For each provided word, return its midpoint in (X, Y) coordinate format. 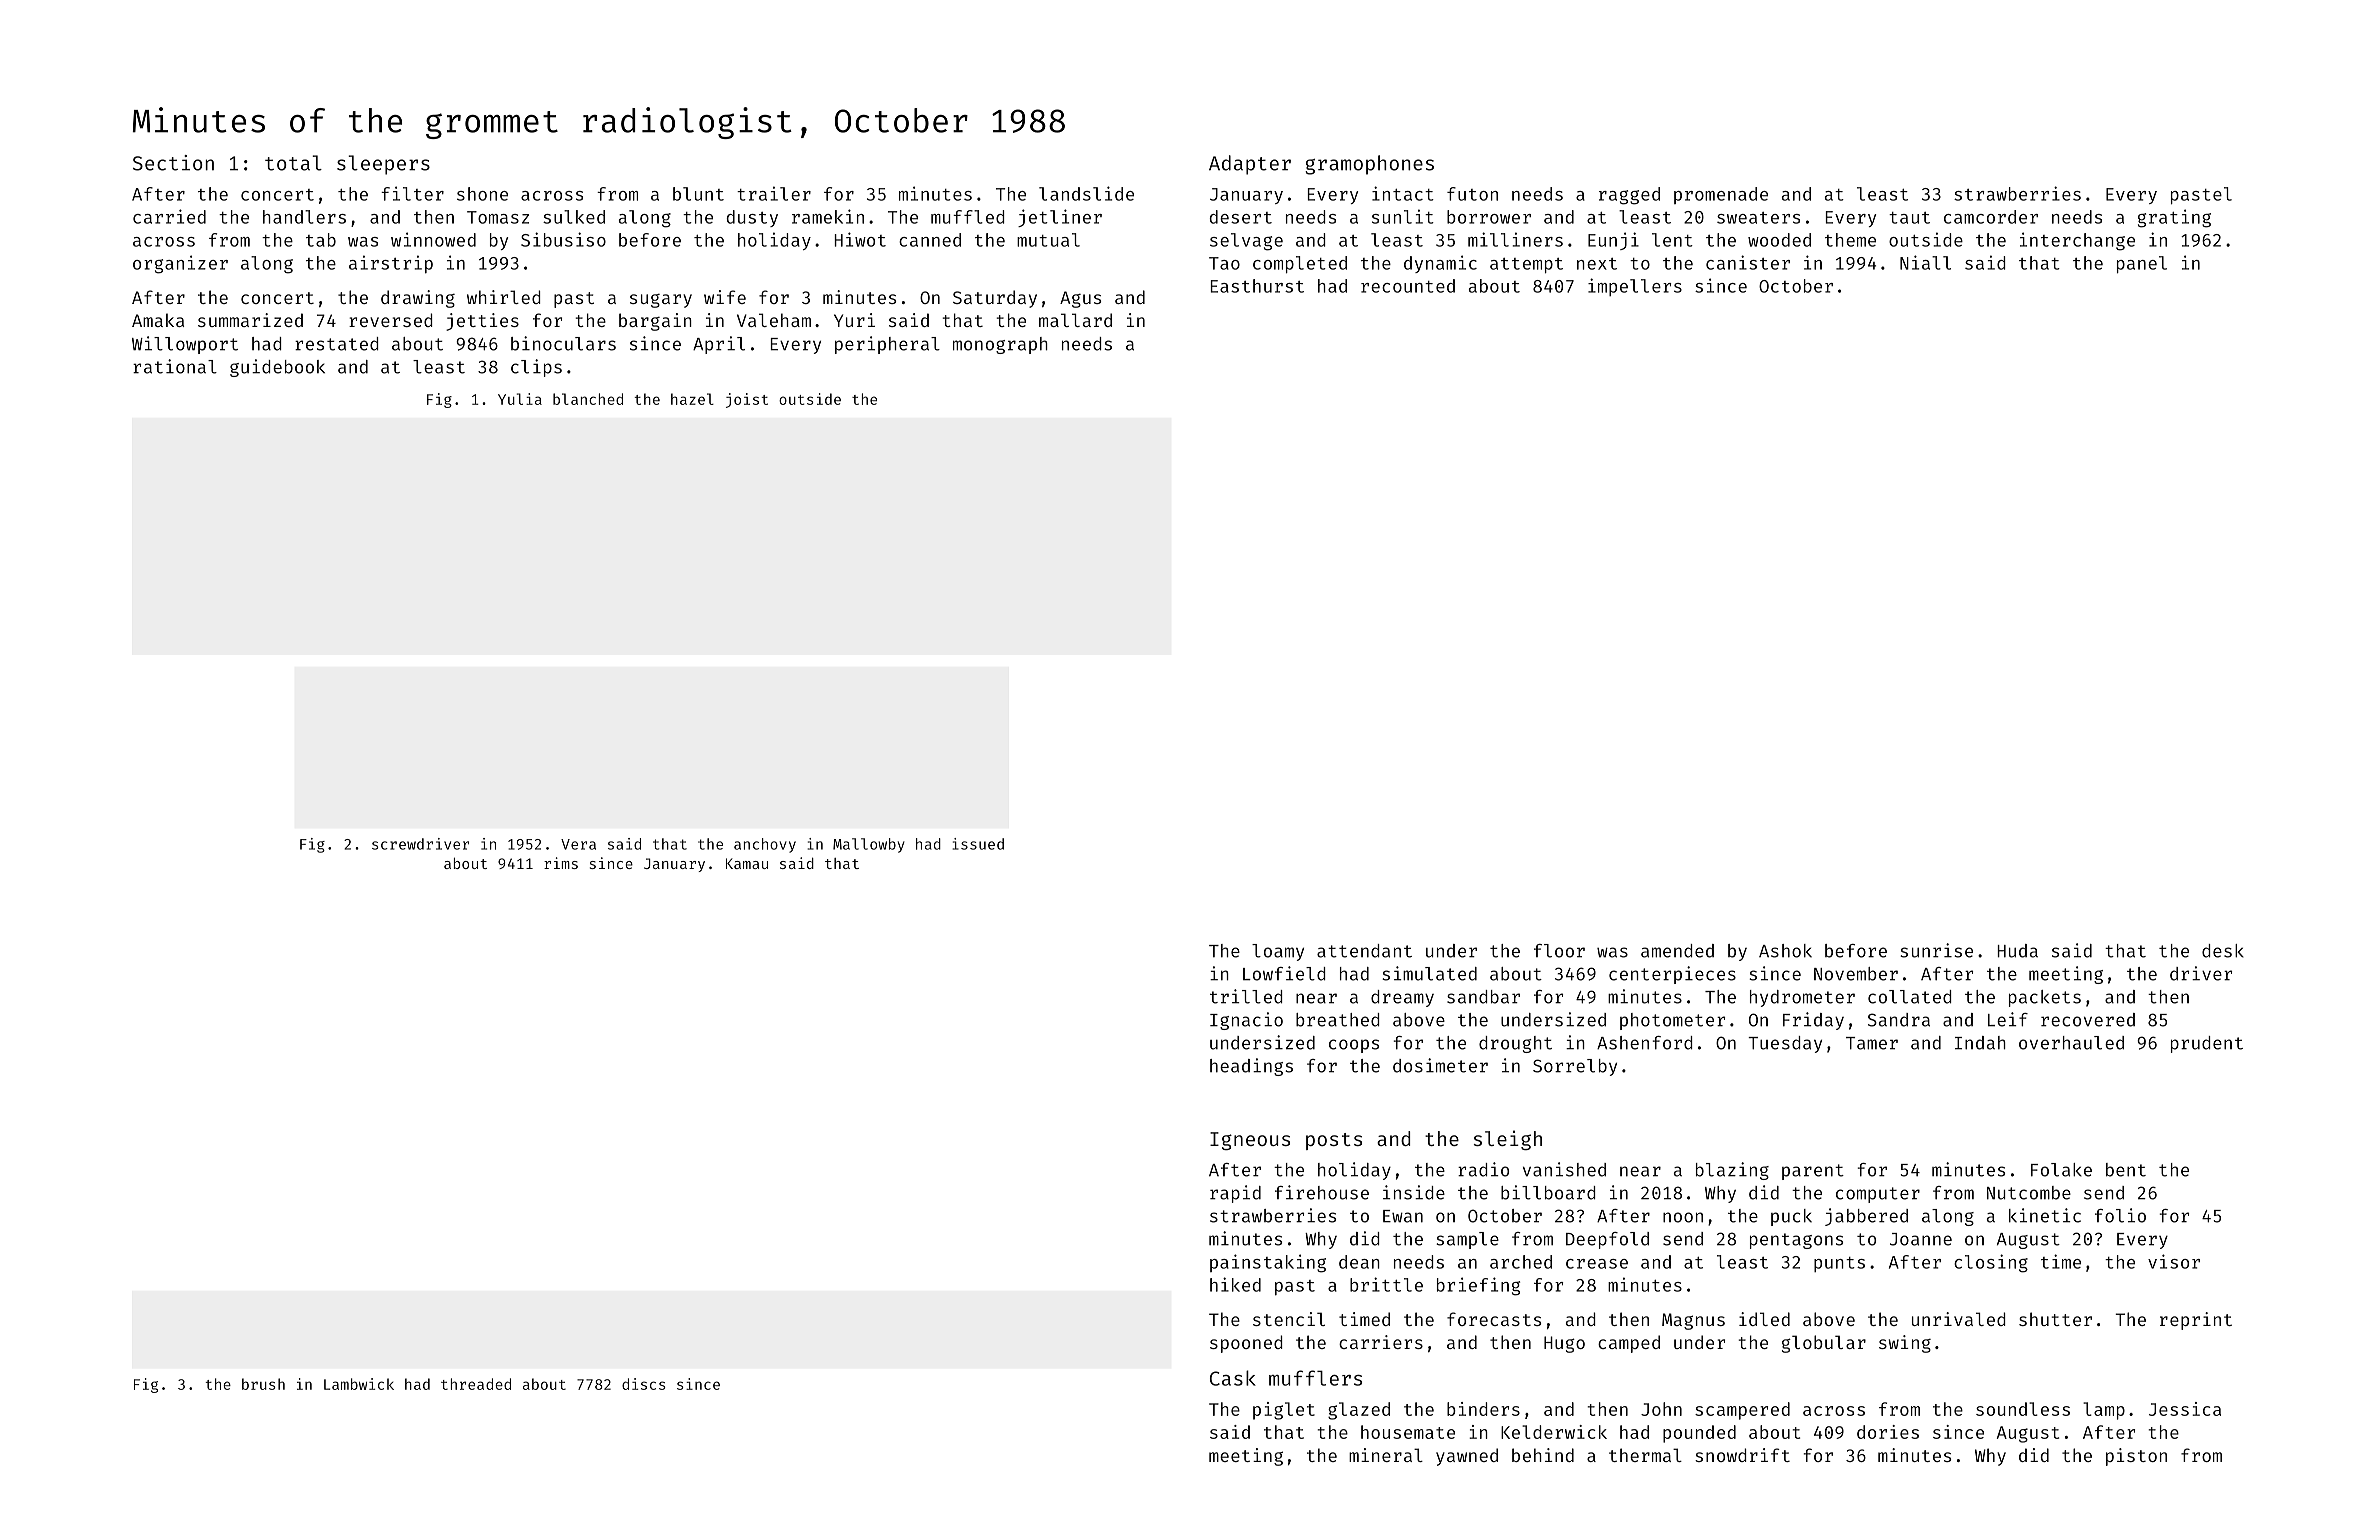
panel (2142, 264)
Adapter (1250, 165)
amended (1677, 951)
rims (561, 863)
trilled (1246, 996)
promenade (1721, 195)
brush (263, 1384)
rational (175, 366)
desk (2223, 951)
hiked (1235, 1284)
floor (1559, 951)
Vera (578, 844)
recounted (1408, 286)
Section (173, 163)
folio (2120, 1215)
